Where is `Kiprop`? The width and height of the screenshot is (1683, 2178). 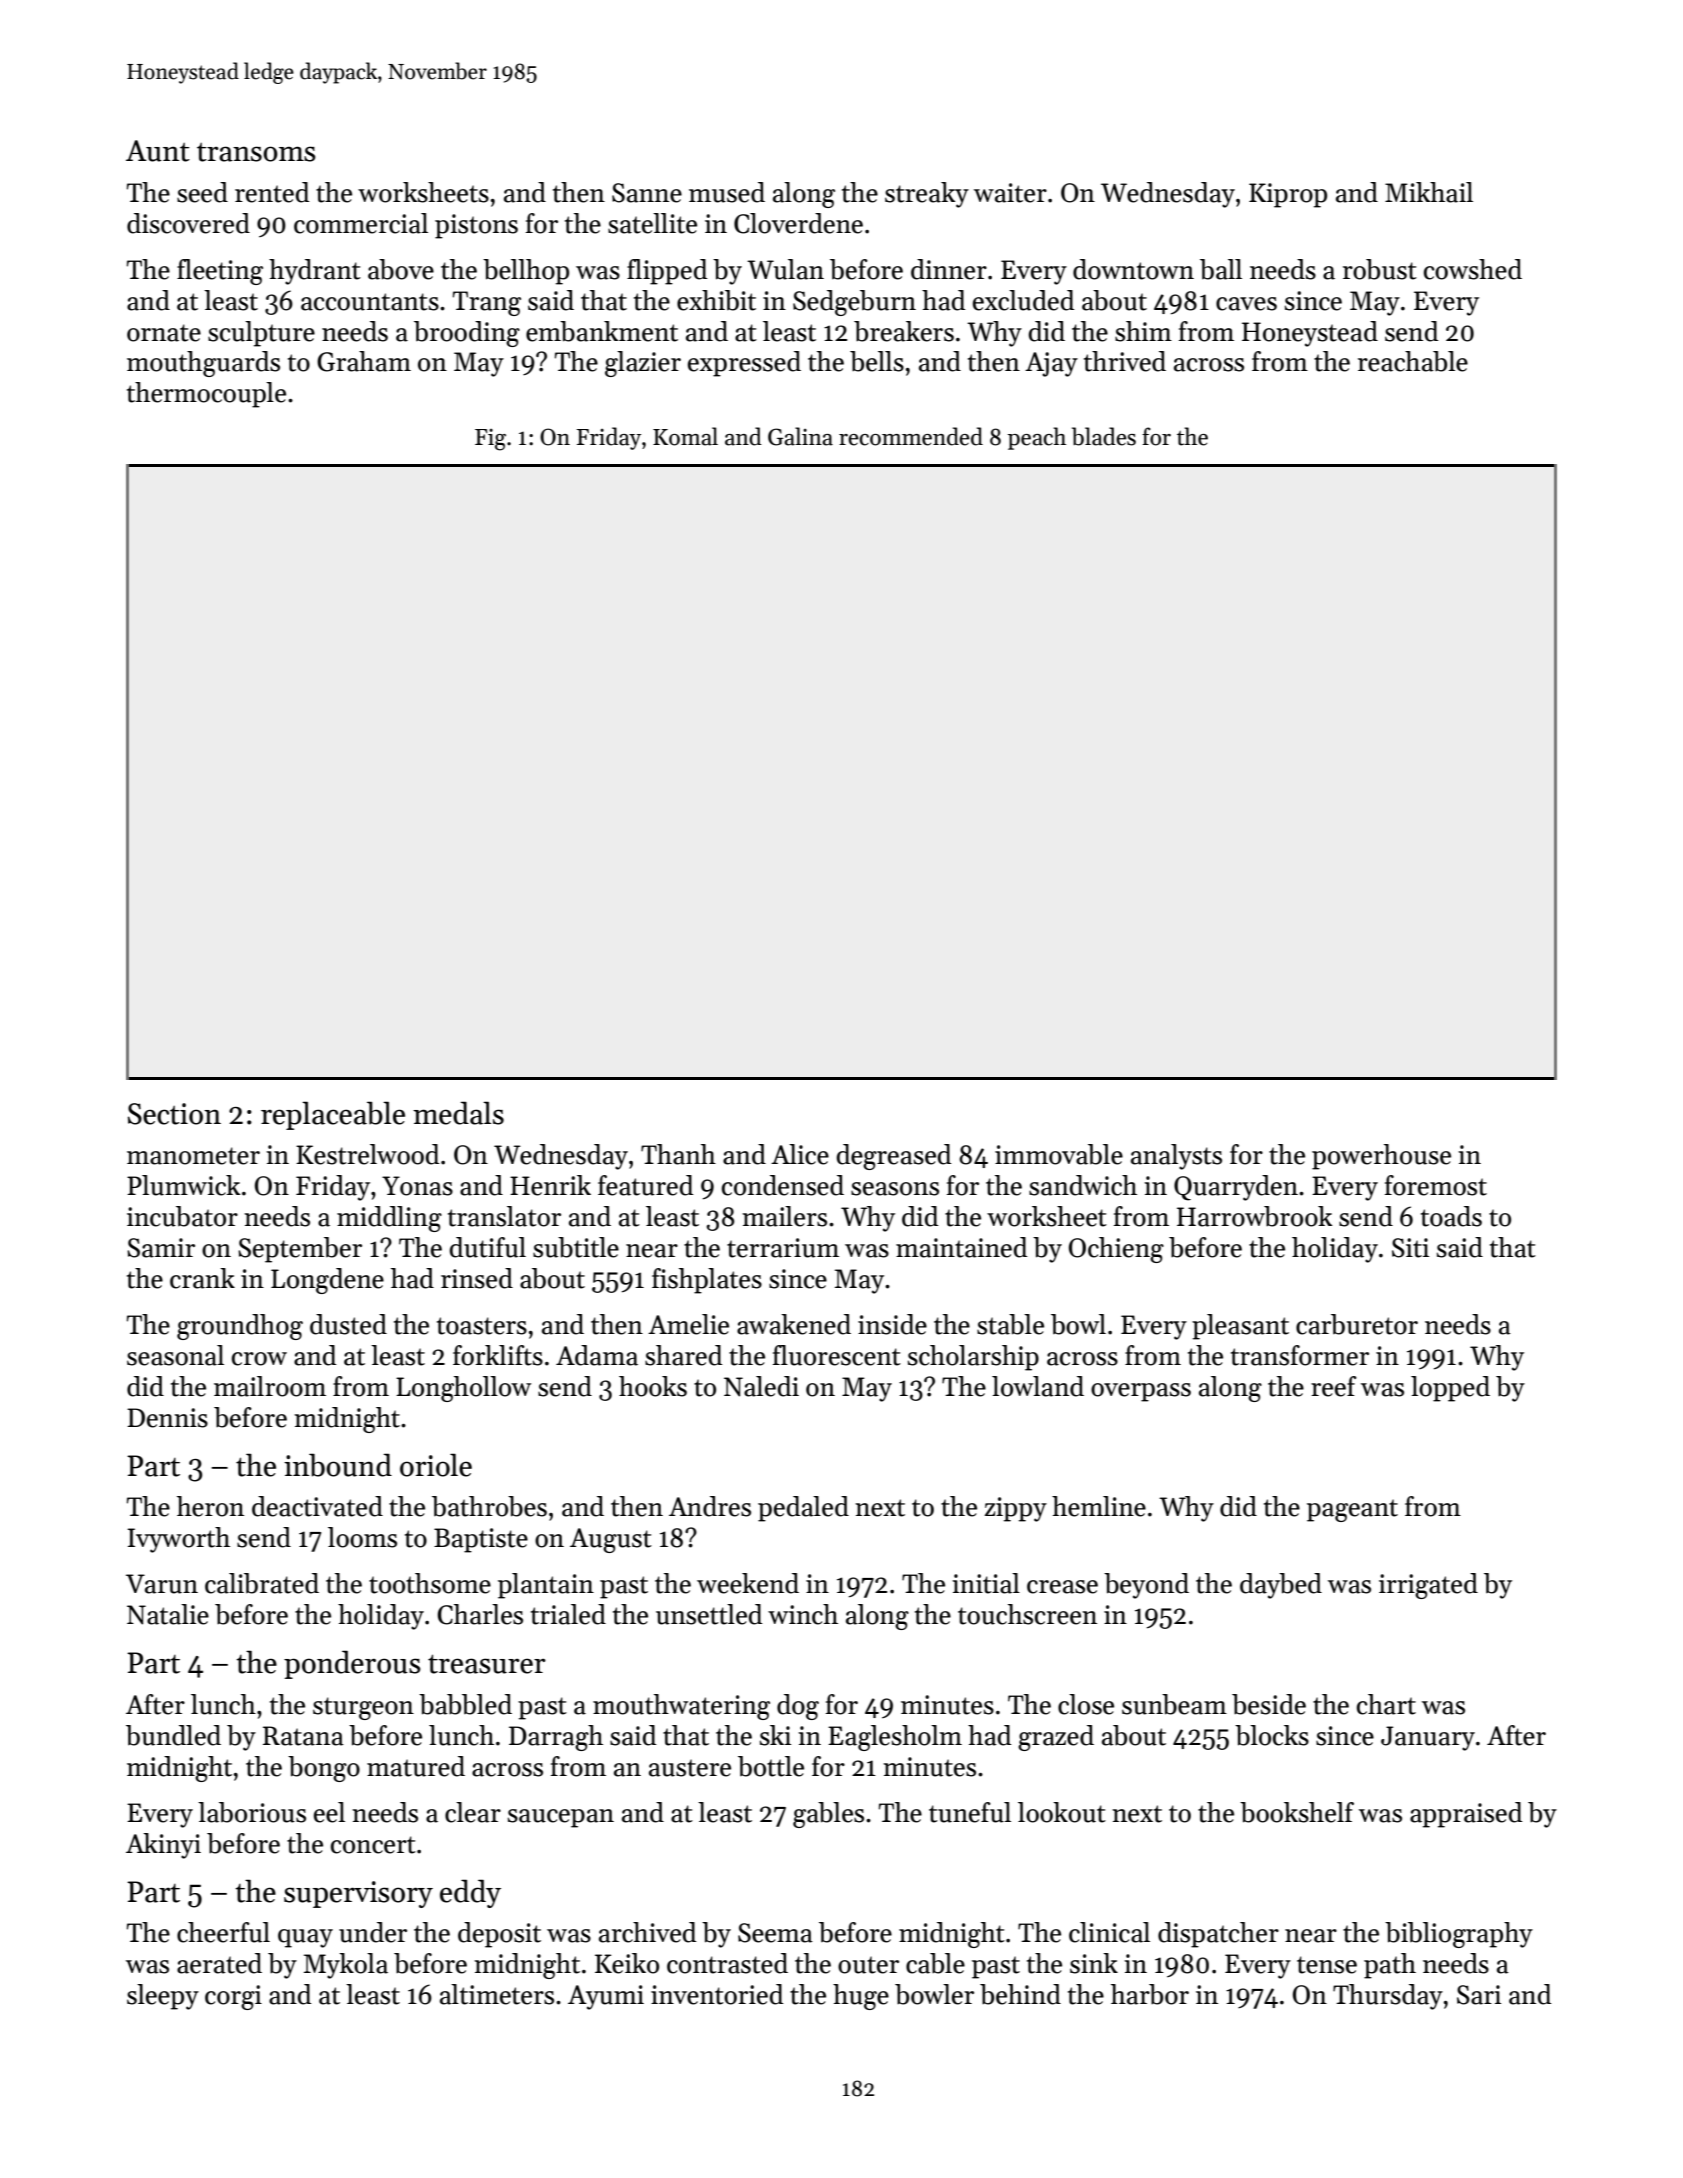 Kiprop is located at coordinates (1288, 195).
